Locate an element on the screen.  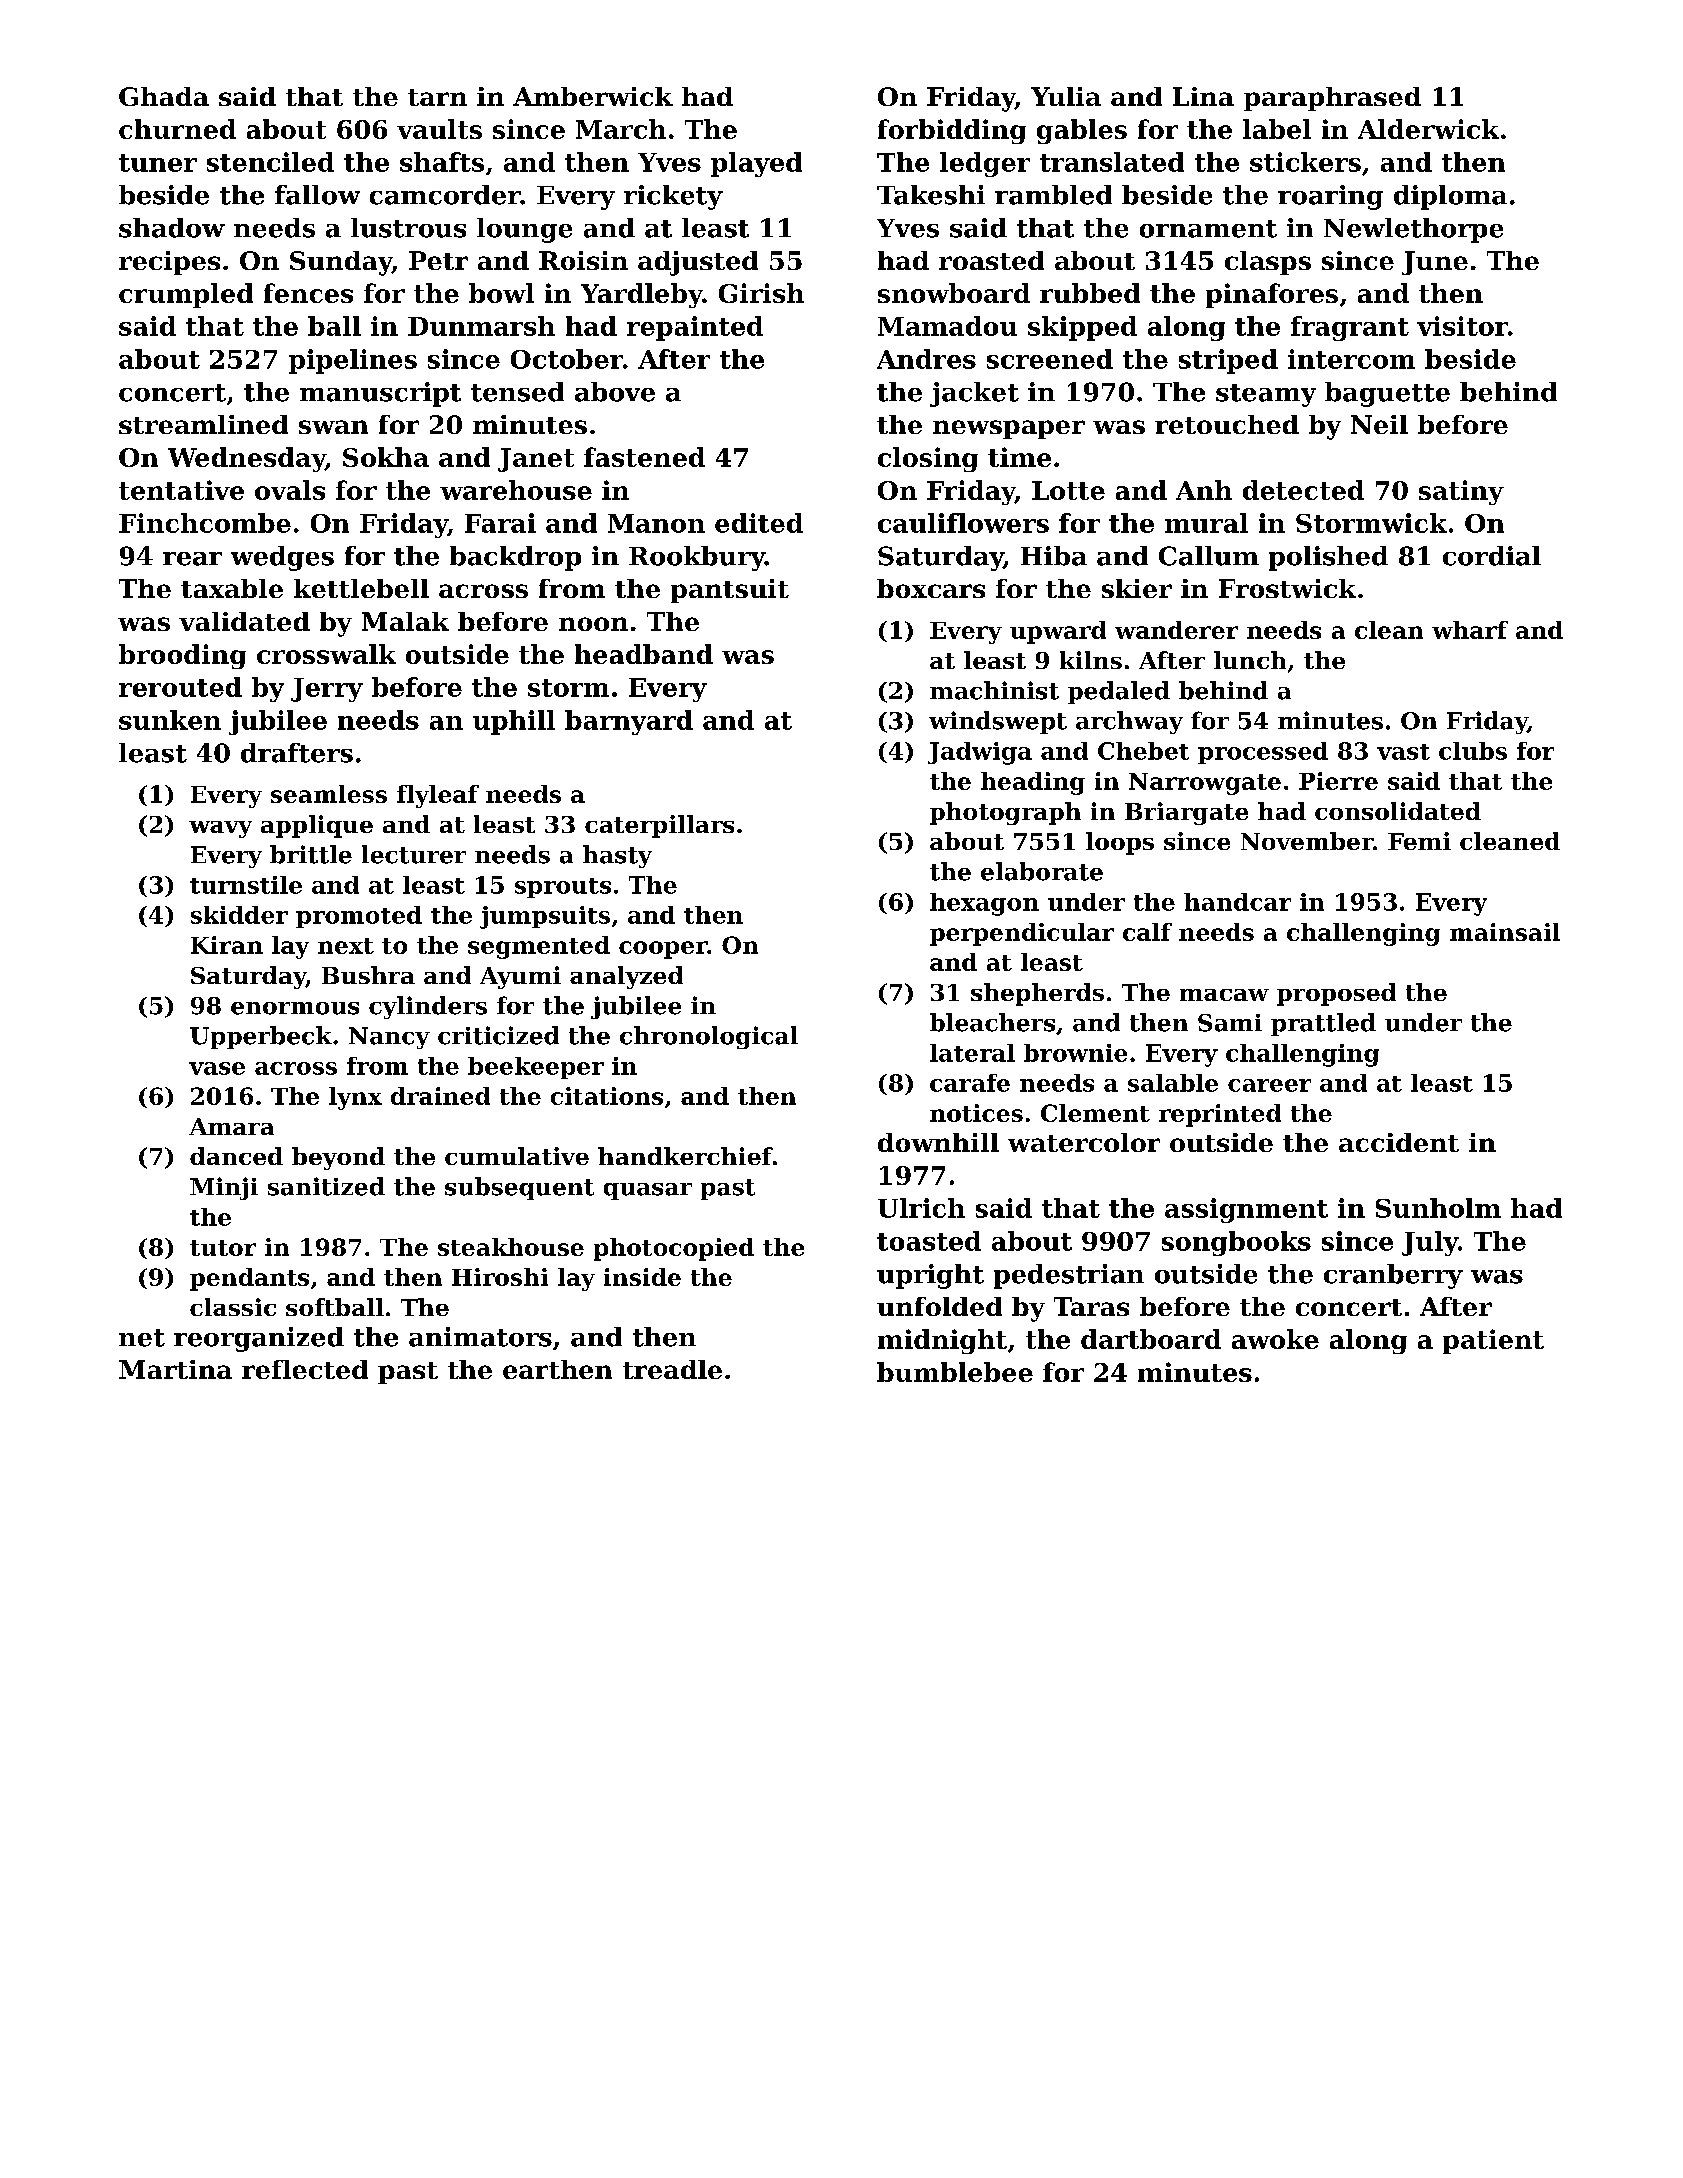
career is located at coordinates (1269, 1085).
